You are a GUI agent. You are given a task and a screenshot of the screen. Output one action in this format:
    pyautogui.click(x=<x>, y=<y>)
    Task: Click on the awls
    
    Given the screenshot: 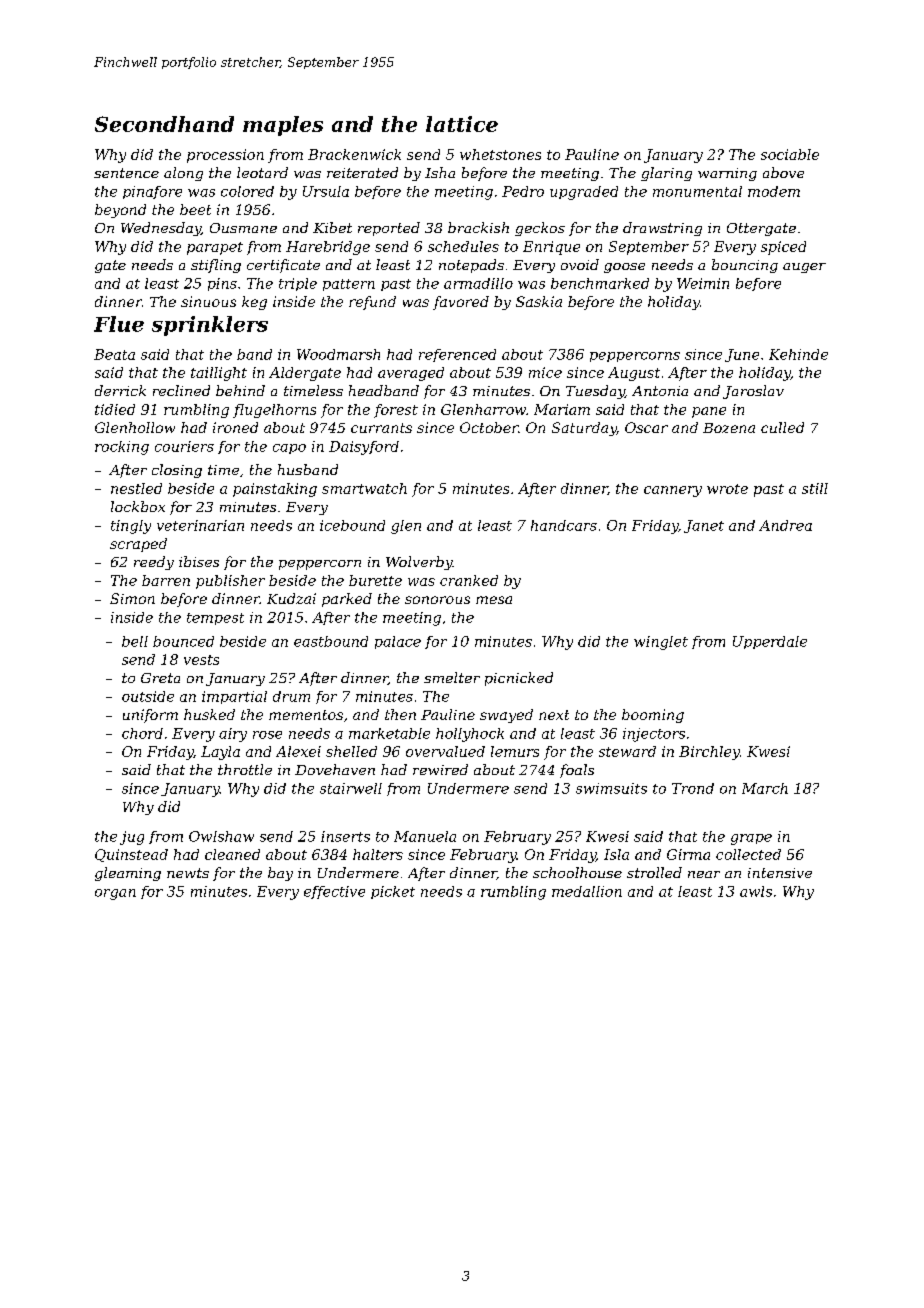 What is the action you would take?
    pyautogui.click(x=756, y=891)
